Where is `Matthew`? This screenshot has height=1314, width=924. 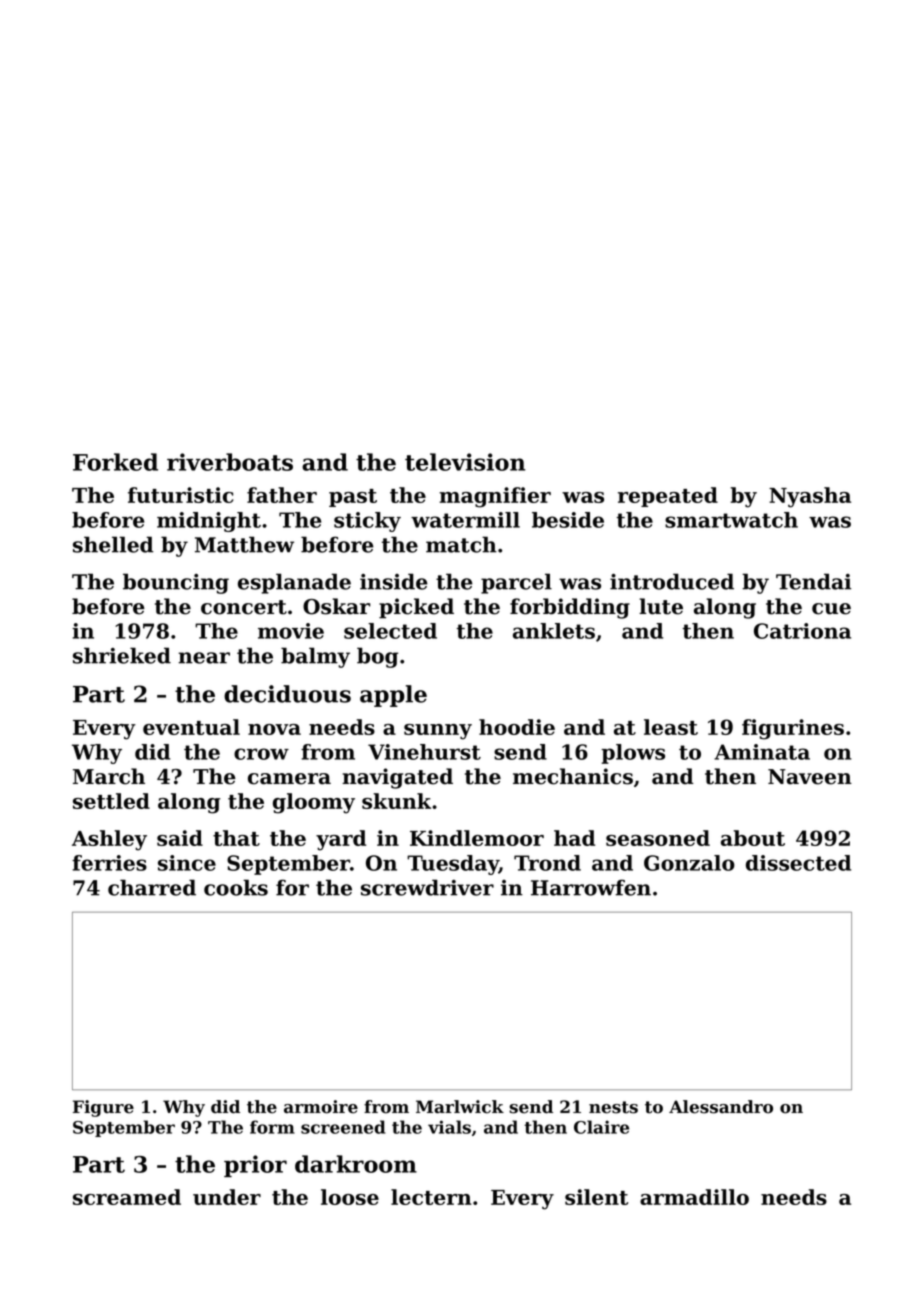
Matthew is located at coordinates (244, 544).
